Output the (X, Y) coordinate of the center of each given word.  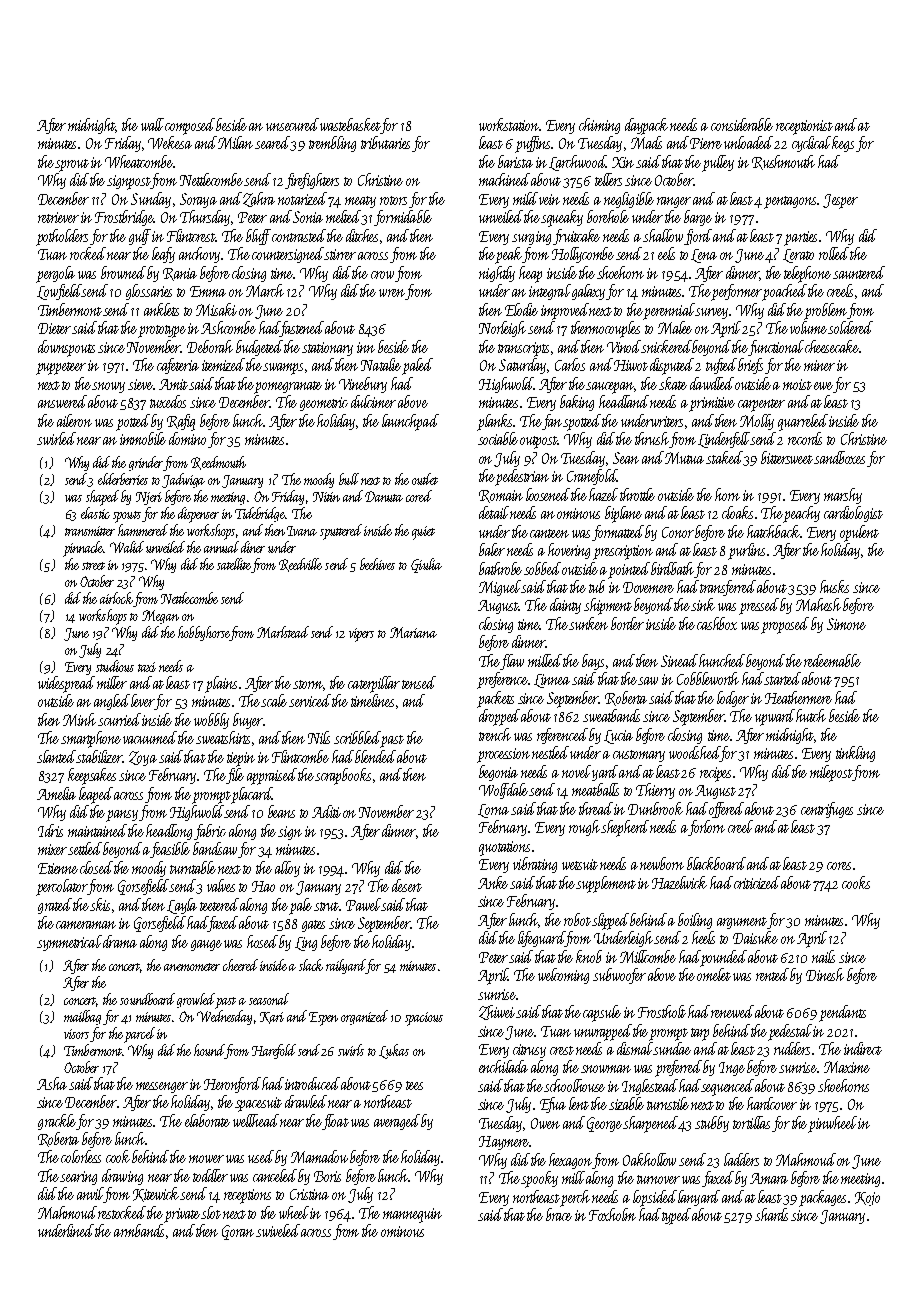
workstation (509, 124)
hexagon (571, 1161)
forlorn (707, 828)
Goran (238, 1232)
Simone (846, 624)
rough (584, 828)
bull (349, 479)
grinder (146, 463)
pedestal (790, 1032)
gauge (206, 945)
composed (191, 126)
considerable (742, 124)
